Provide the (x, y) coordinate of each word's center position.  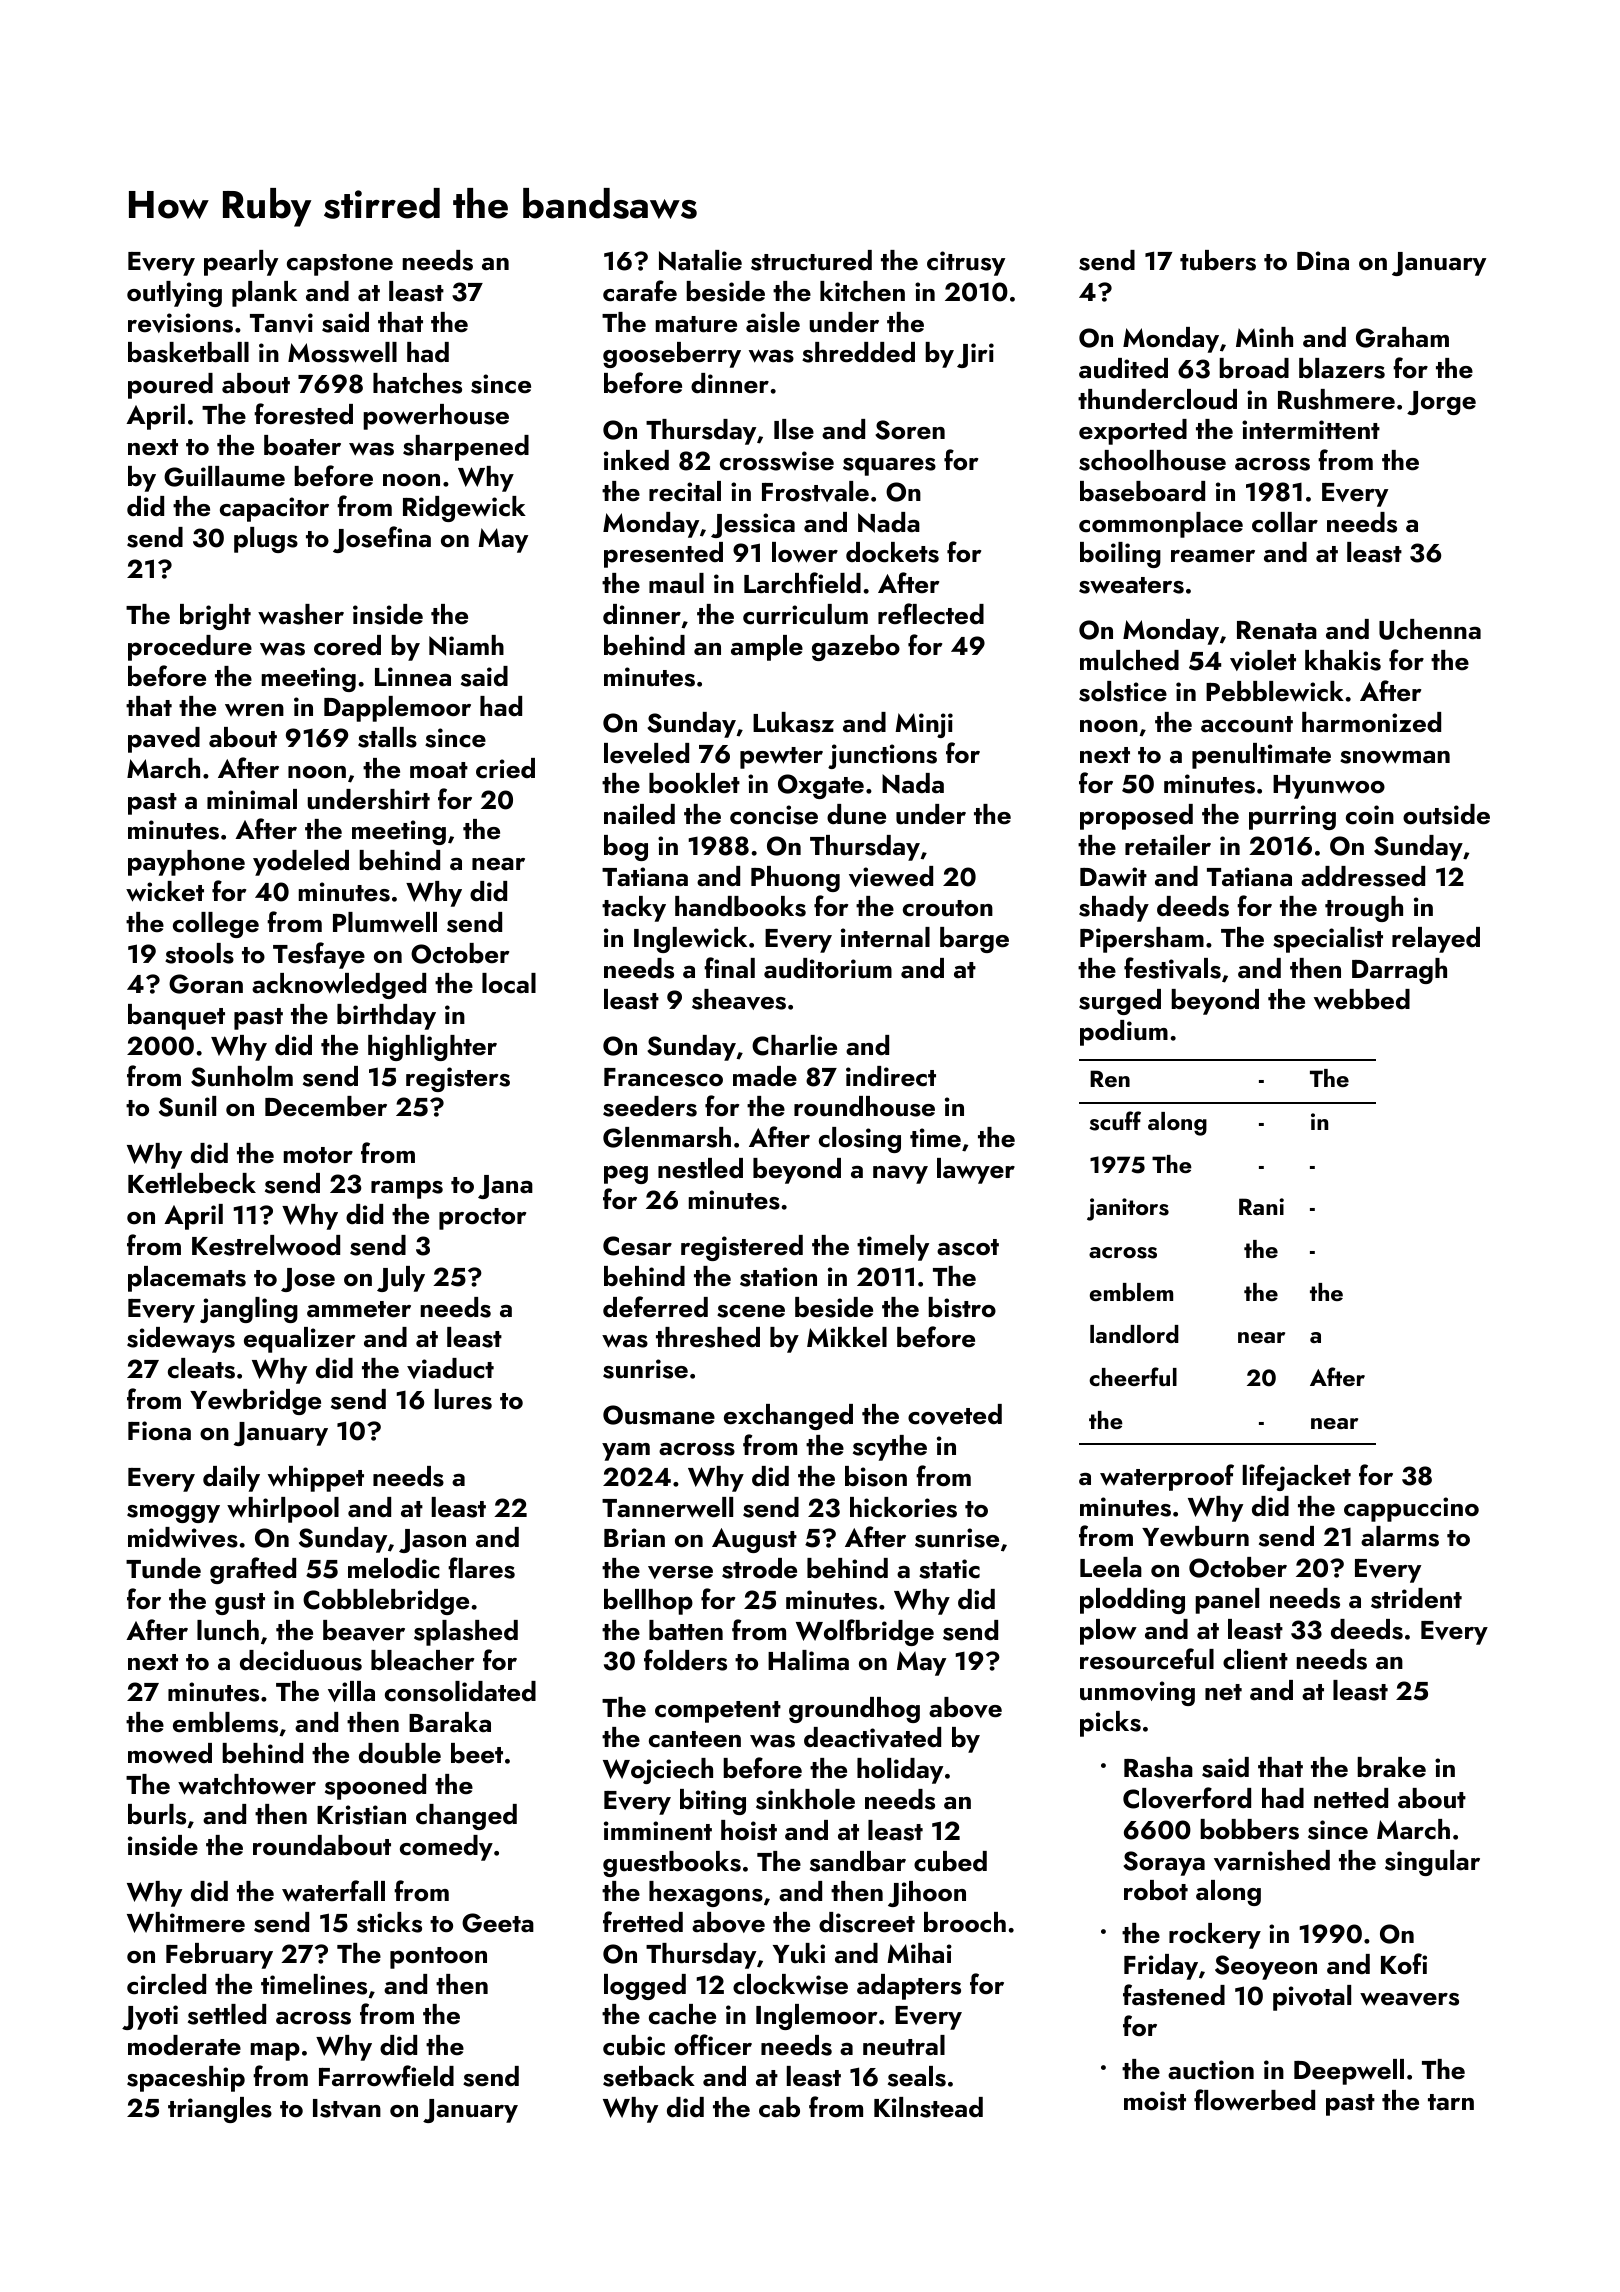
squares (889, 466)
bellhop (648, 1602)
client (1255, 1659)
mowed (170, 1753)
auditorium (828, 968)
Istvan (347, 2108)
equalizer (299, 1340)
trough (1364, 909)
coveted (955, 1414)
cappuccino (1411, 1509)
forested (303, 414)
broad (1254, 368)
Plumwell (385, 922)
